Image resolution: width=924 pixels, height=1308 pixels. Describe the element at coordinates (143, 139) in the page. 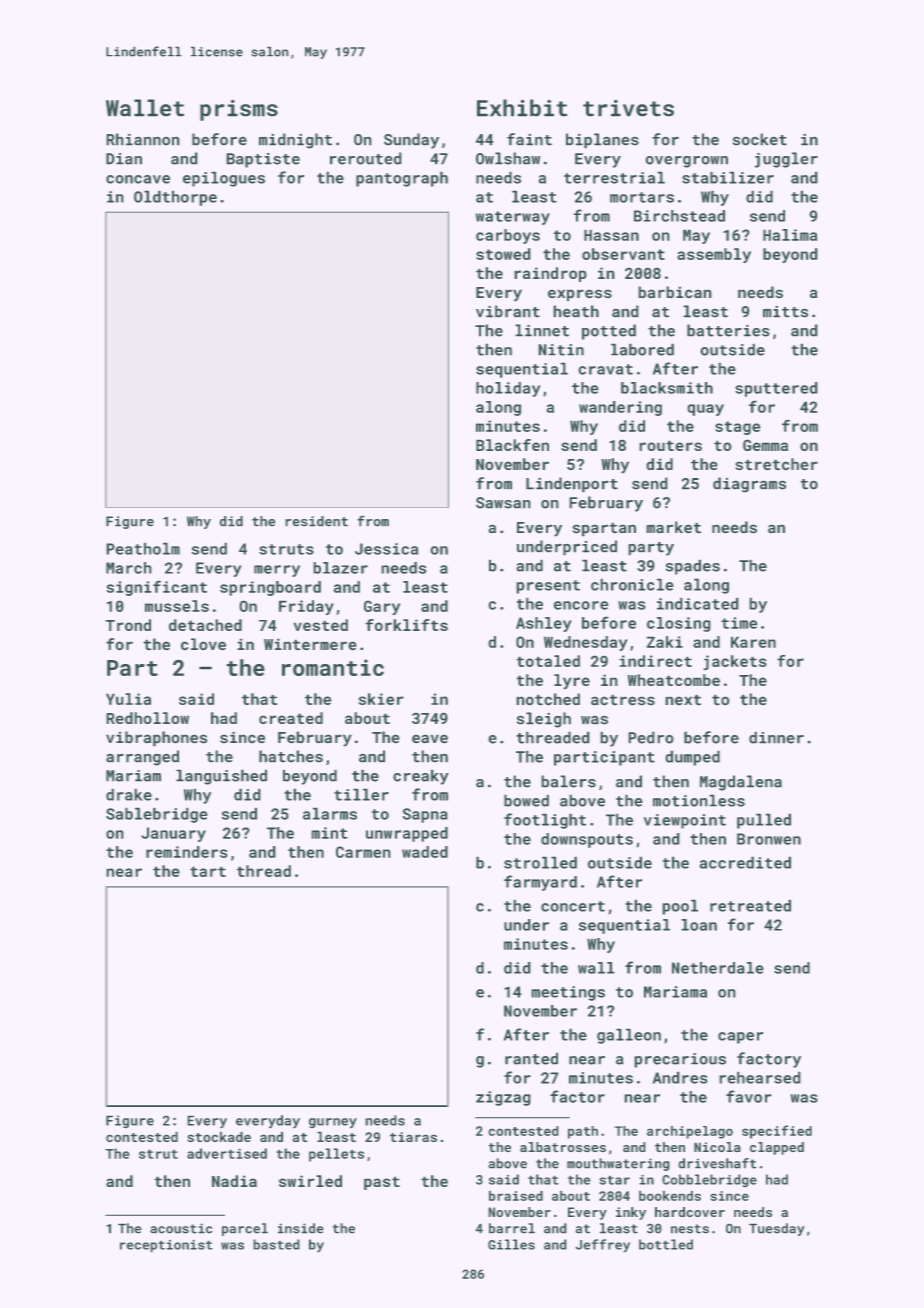

I see `Rhiannon` at that location.
